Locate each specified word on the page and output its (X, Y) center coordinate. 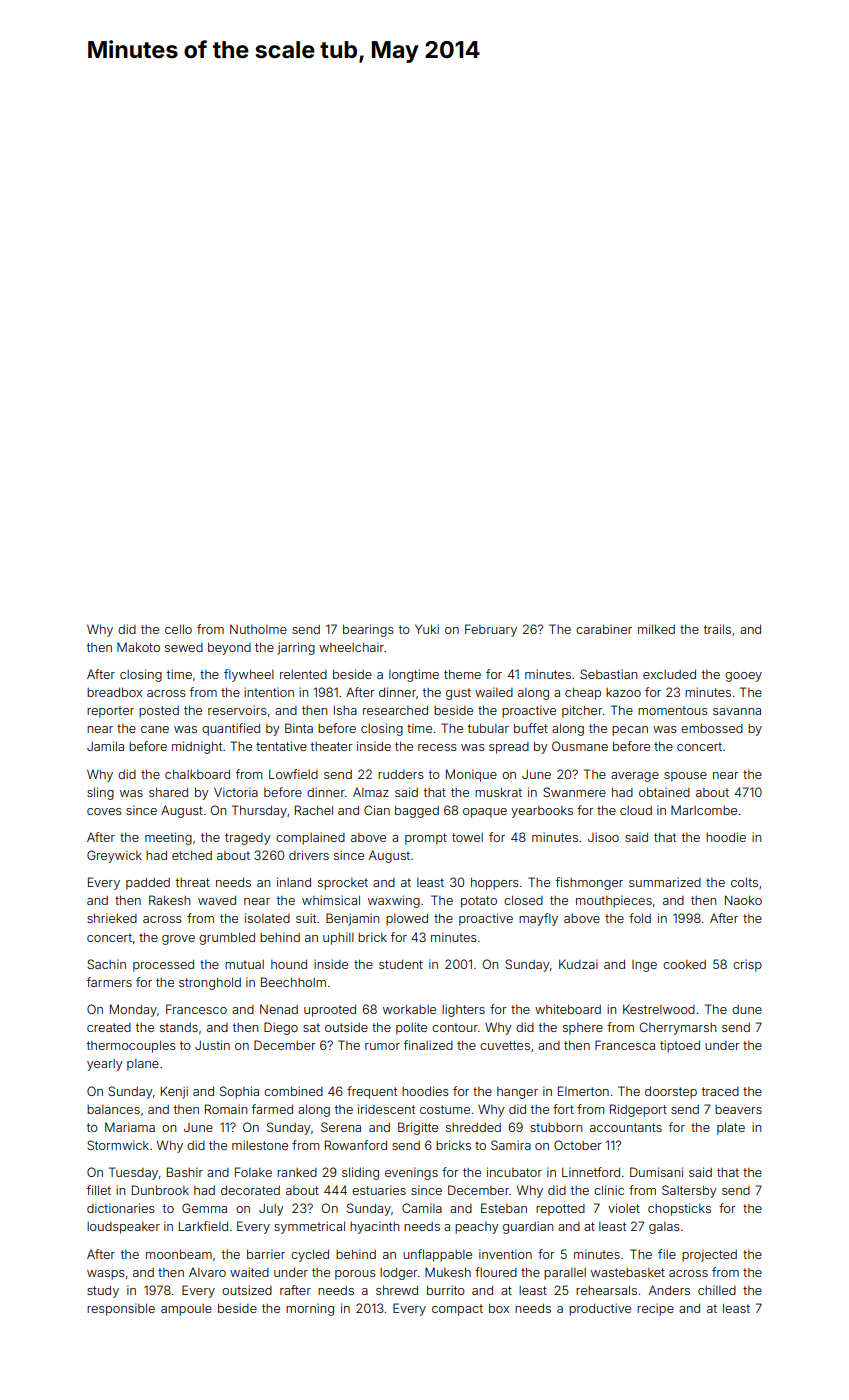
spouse (685, 777)
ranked (297, 1172)
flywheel (249, 675)
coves (104, 811)
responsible (121, 1309)
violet (624, 1208)
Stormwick (118, 1145)
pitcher (582, 711)
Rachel (314, 810)
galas (664, 1228)
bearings (368, 630)
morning (310, 1309)
